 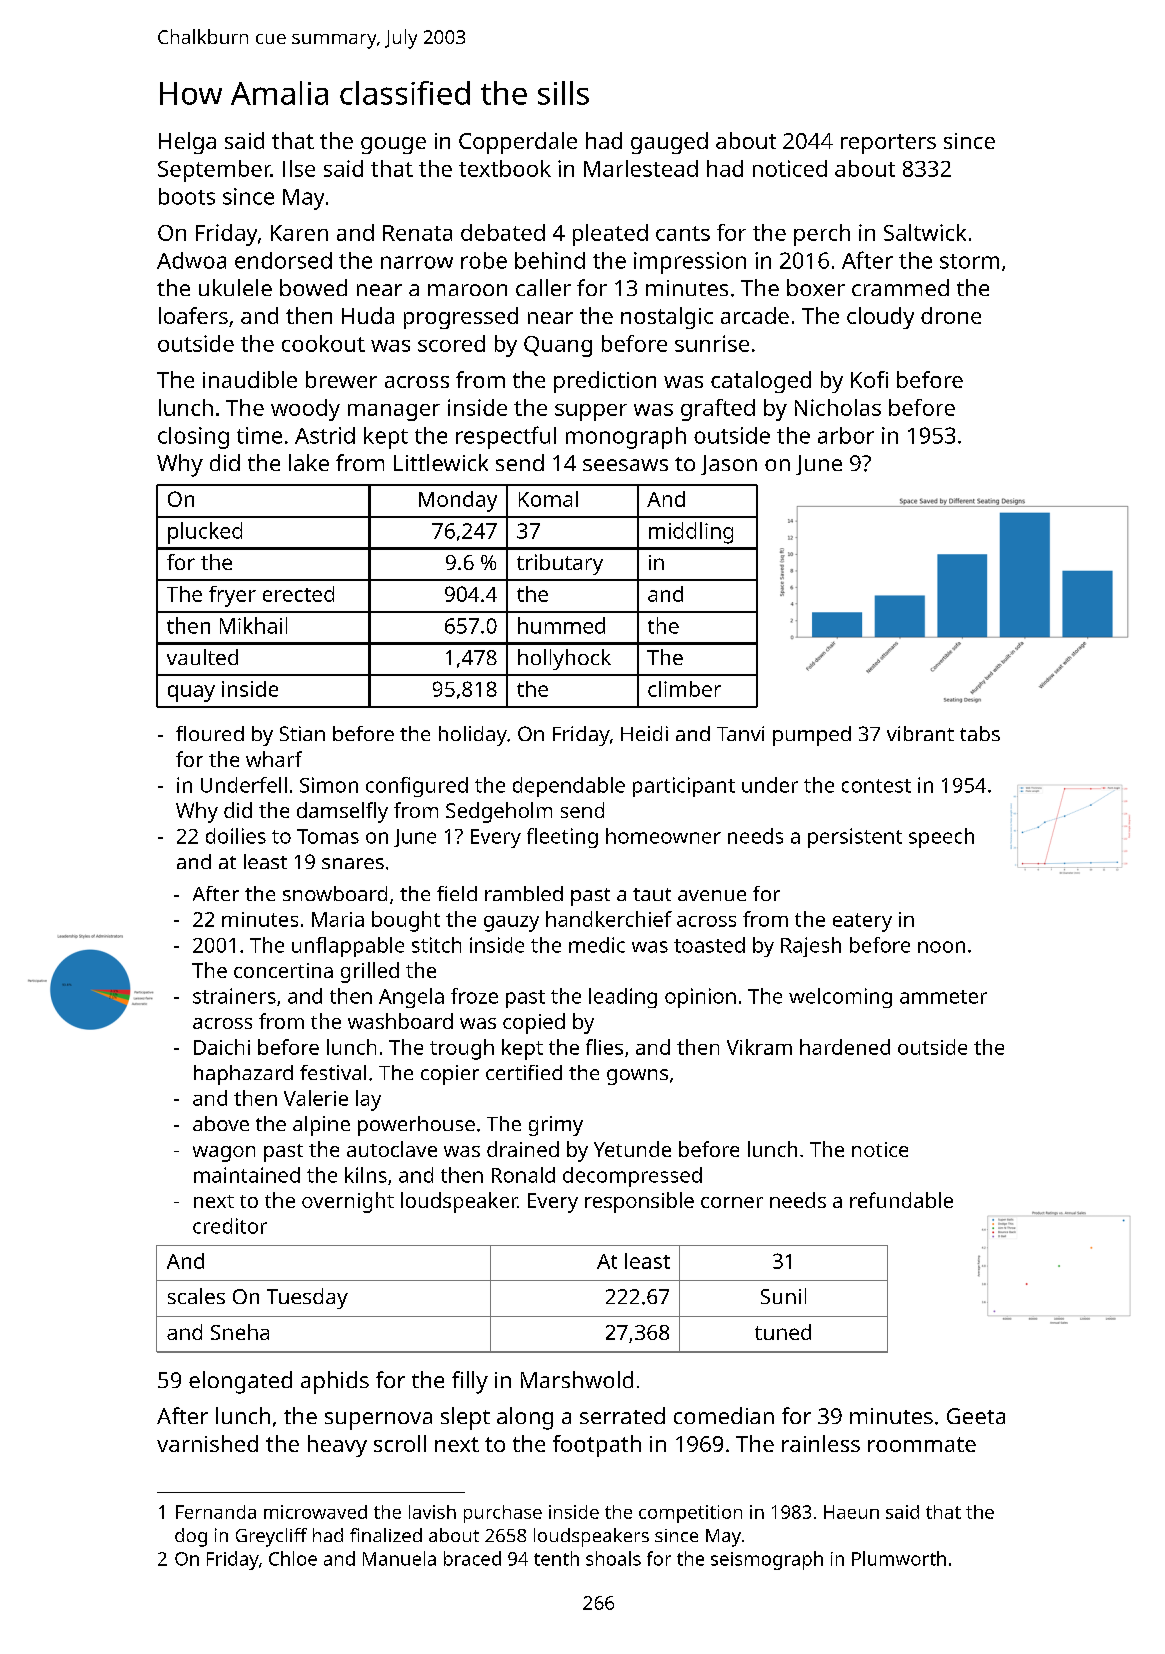 What do you see at coordinates (299, 233) in the screenshot?
I see `Karen` at bounding box center [299, 233].
